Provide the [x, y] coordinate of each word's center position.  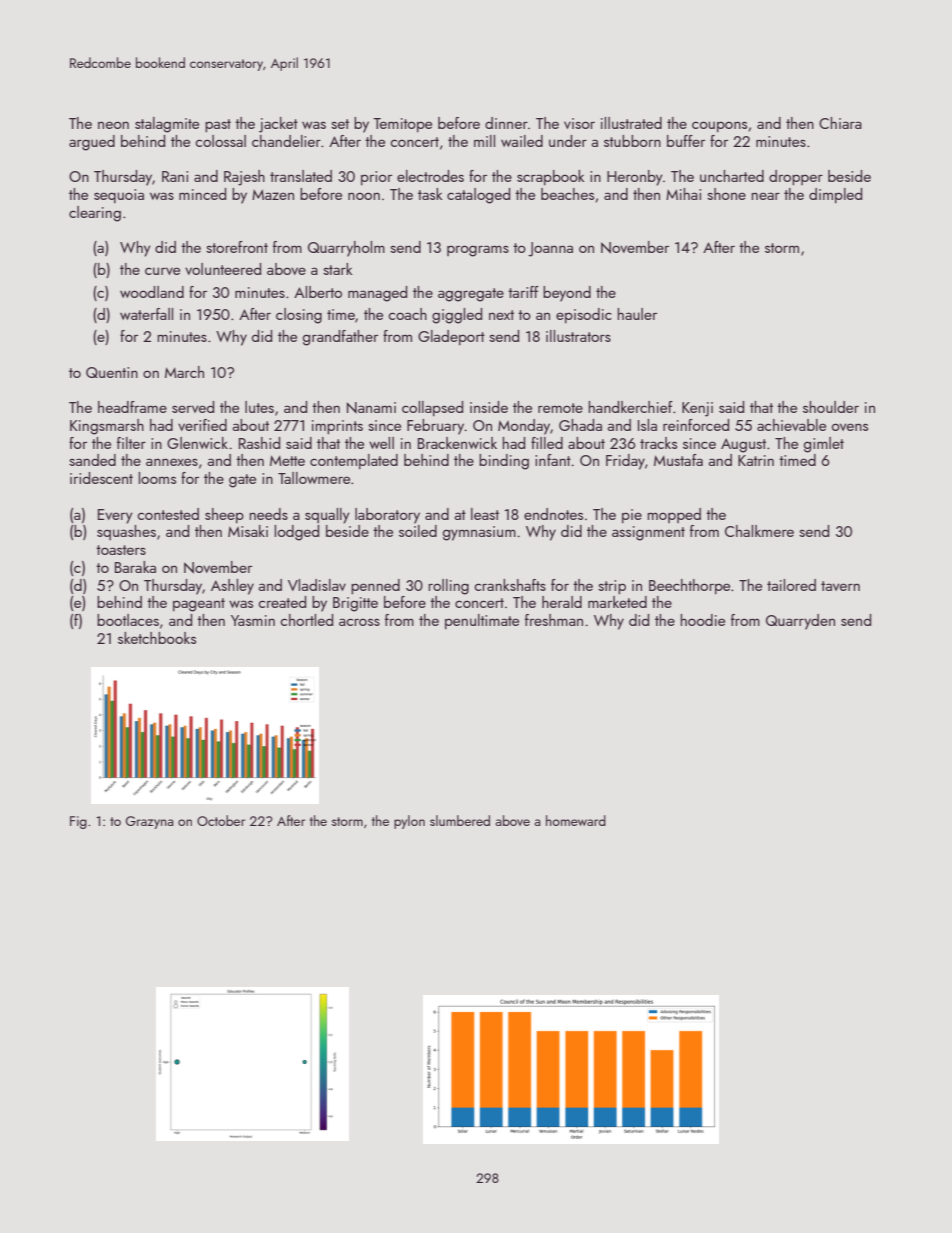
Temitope [402, 125]
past [218, 126]
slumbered [460, 820]
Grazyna [150, 822]
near [765, 196]
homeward [576, 820]
